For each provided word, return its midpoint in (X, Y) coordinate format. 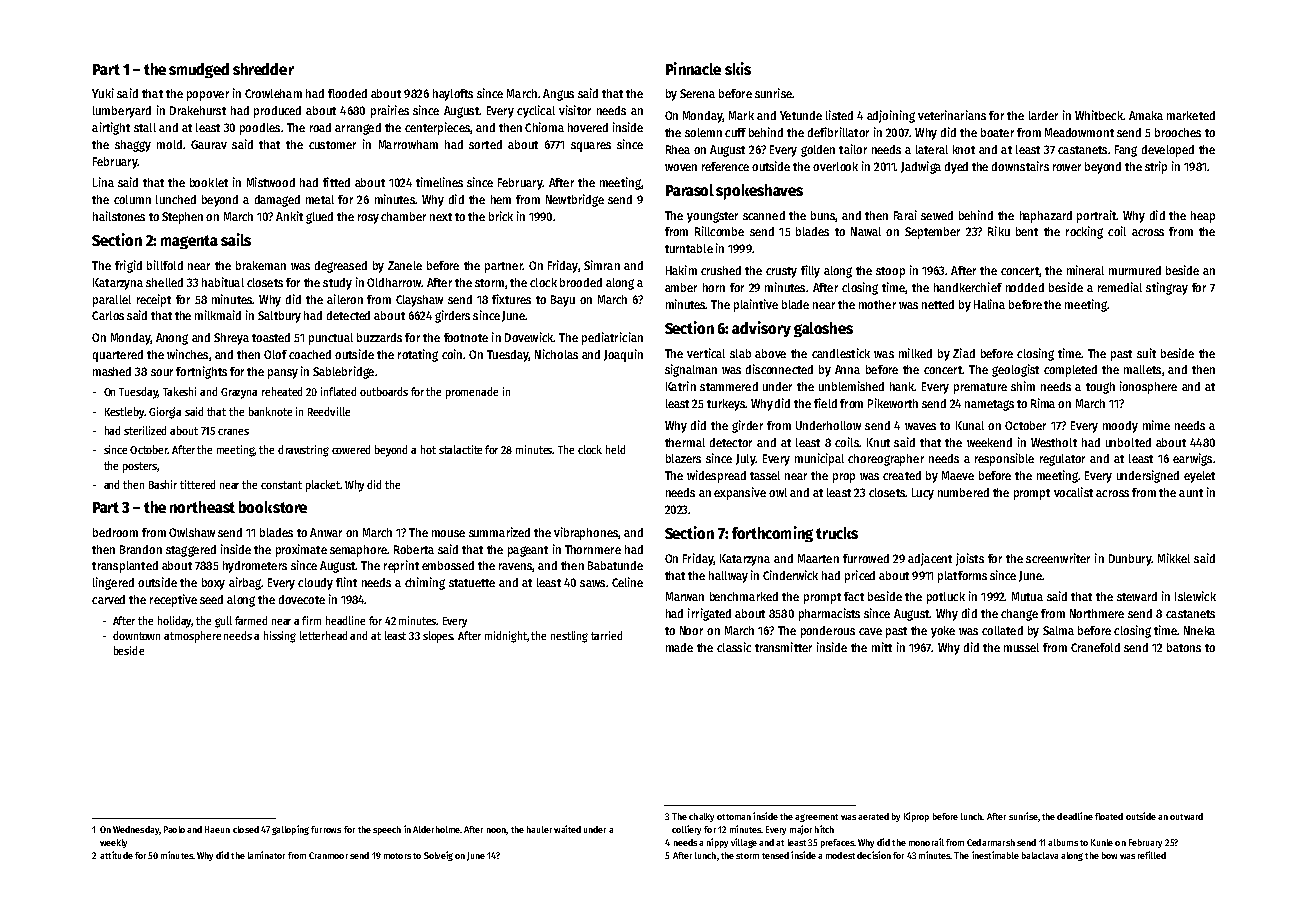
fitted (336, 182)
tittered (197, 484)
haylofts (453, 95)
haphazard (1046, 217)
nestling (569, 637)
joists (970, 559)
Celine (627, 582)
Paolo (174, 829)
